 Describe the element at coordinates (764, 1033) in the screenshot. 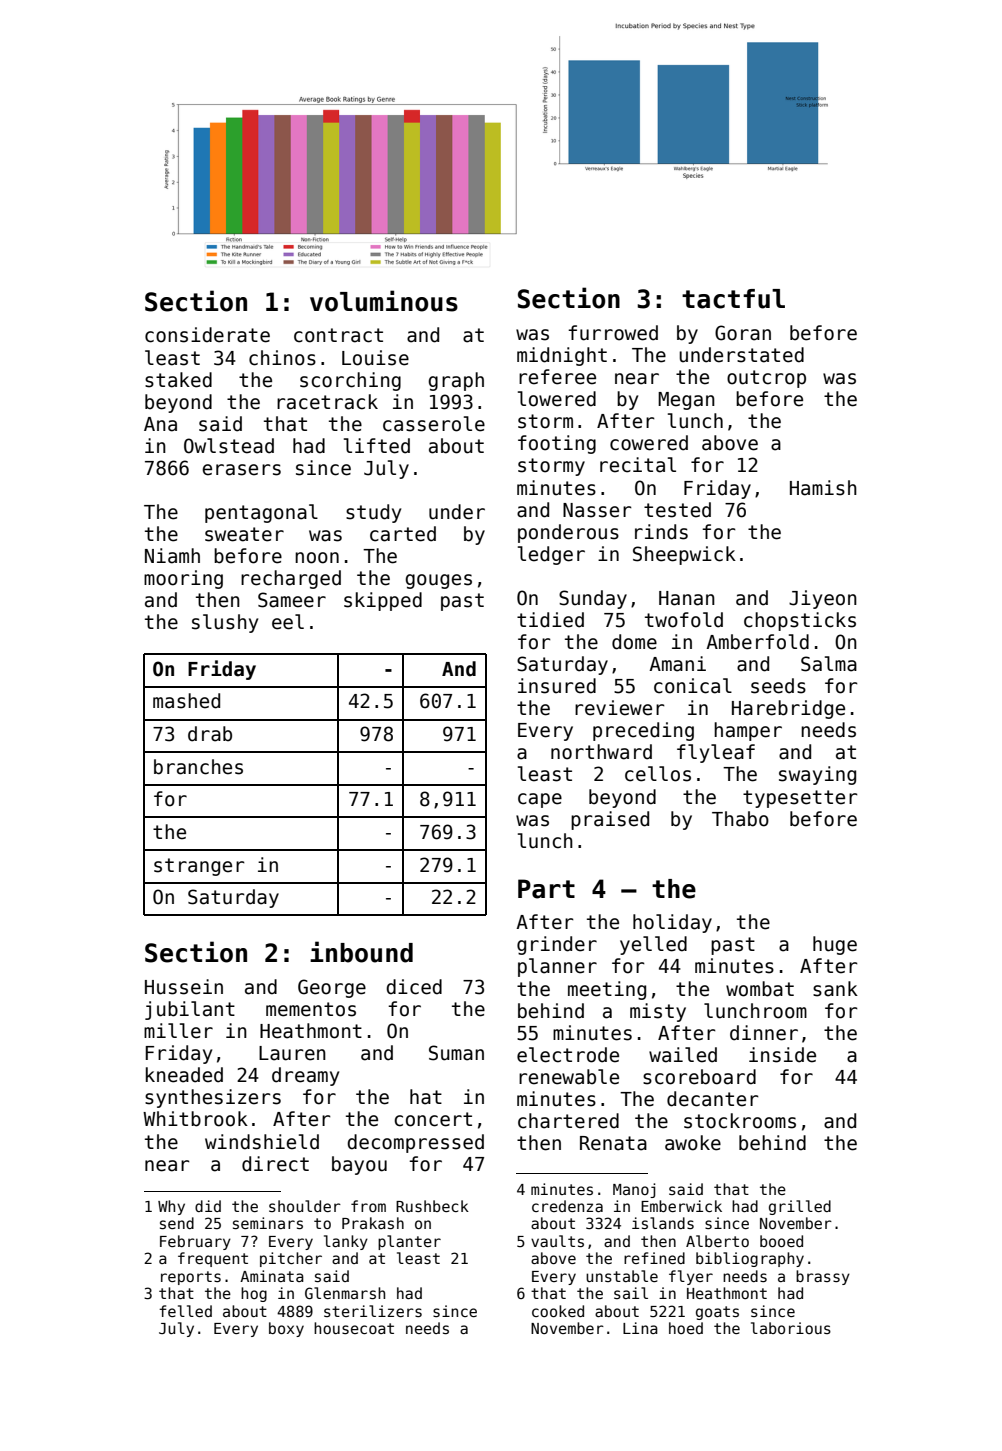

I see `dinner` at that location.
